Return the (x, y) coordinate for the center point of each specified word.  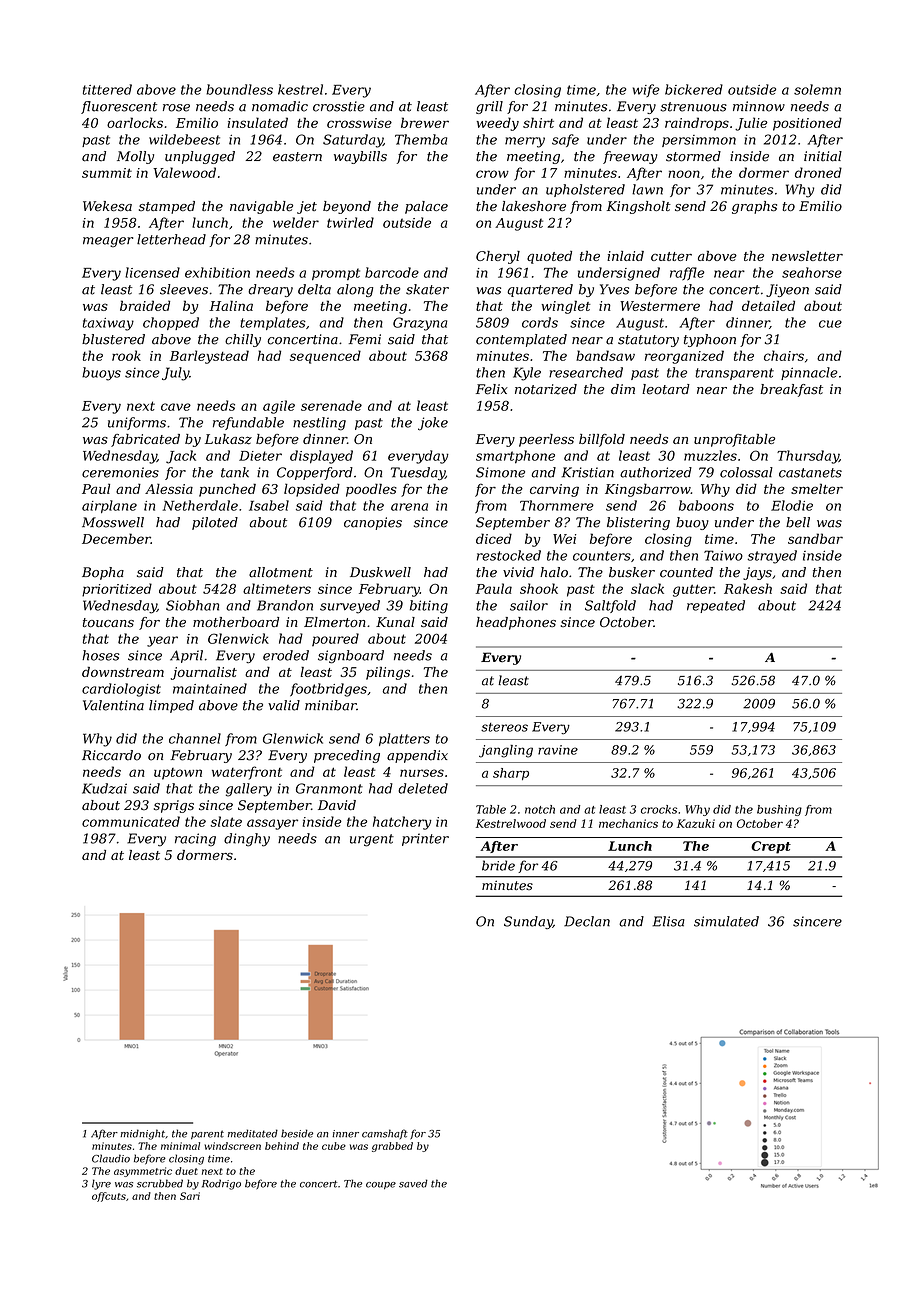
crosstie (339, 106)
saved (413, 1183)
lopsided (312, 490)
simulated (726, 921)
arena (409, 507)
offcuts (109, 1197)
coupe (381, 1186)
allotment (281, 572)
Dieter (260, 456)
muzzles (710, 455)
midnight (142, 1134)
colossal (746, 472)
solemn (817, 89)
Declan (587, 921)
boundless (239, 89)
